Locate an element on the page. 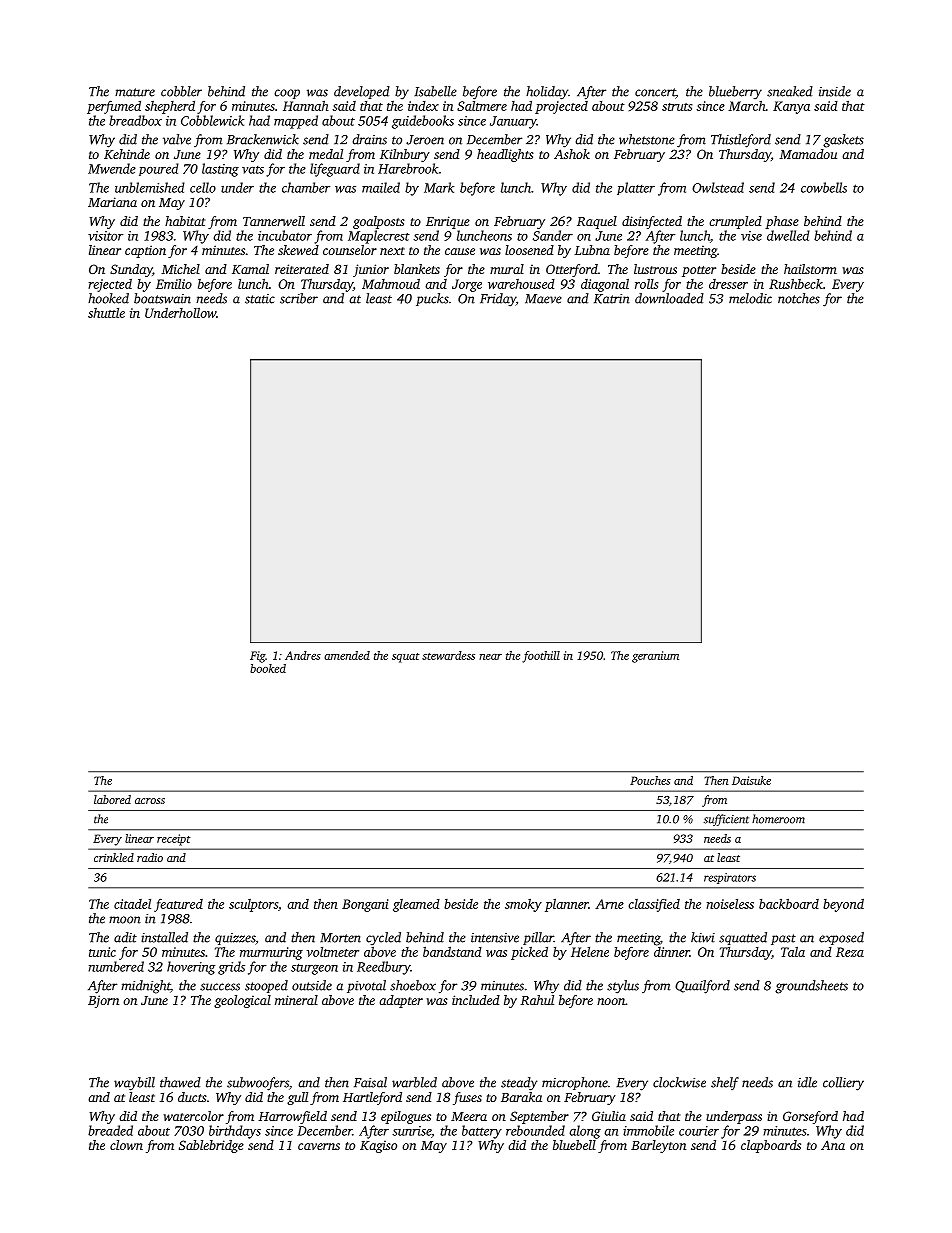 The image size is (952, 1233). gleamed is located at coordinates (416, 905).
